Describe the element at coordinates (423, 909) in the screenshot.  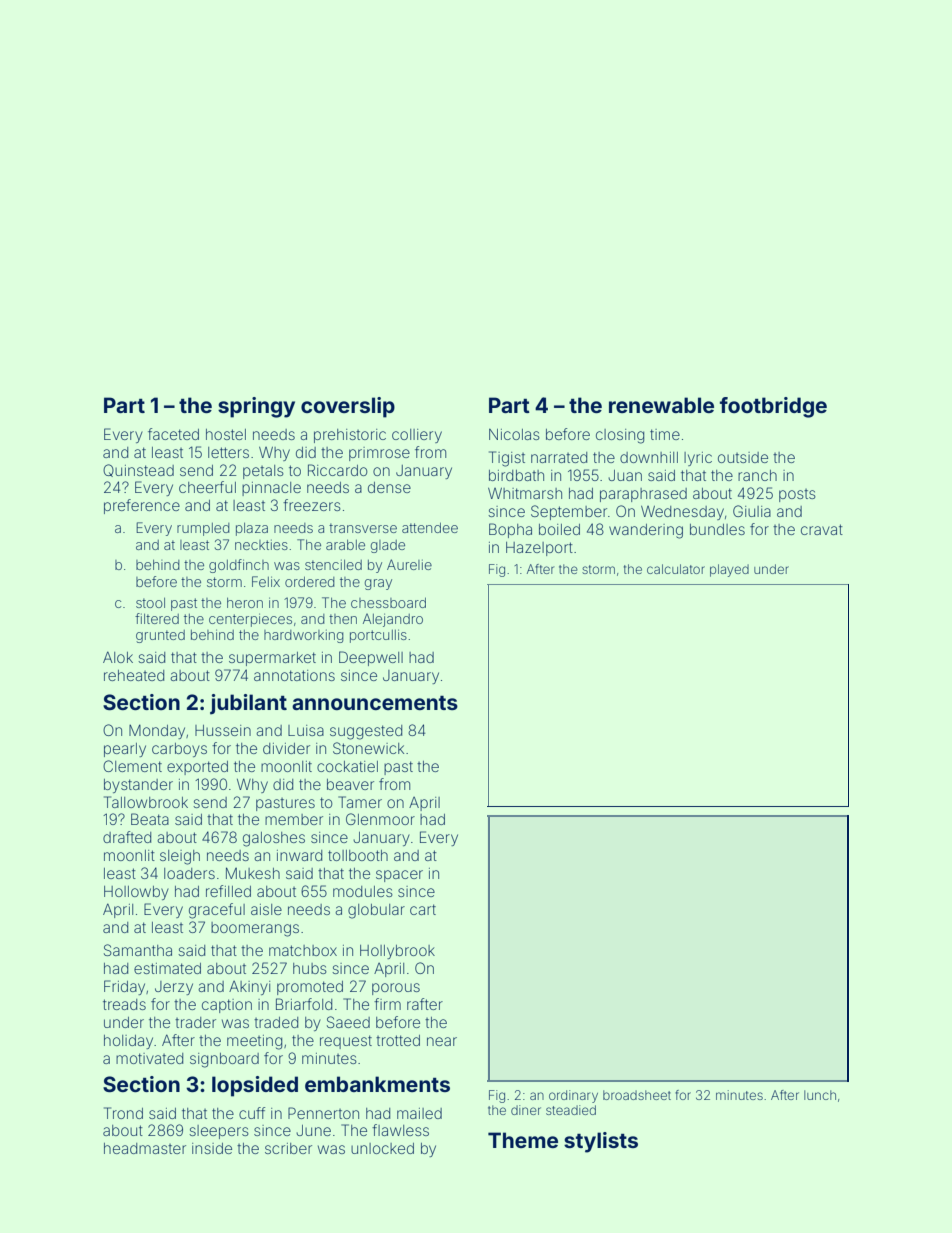
I see `cart` at that location.
